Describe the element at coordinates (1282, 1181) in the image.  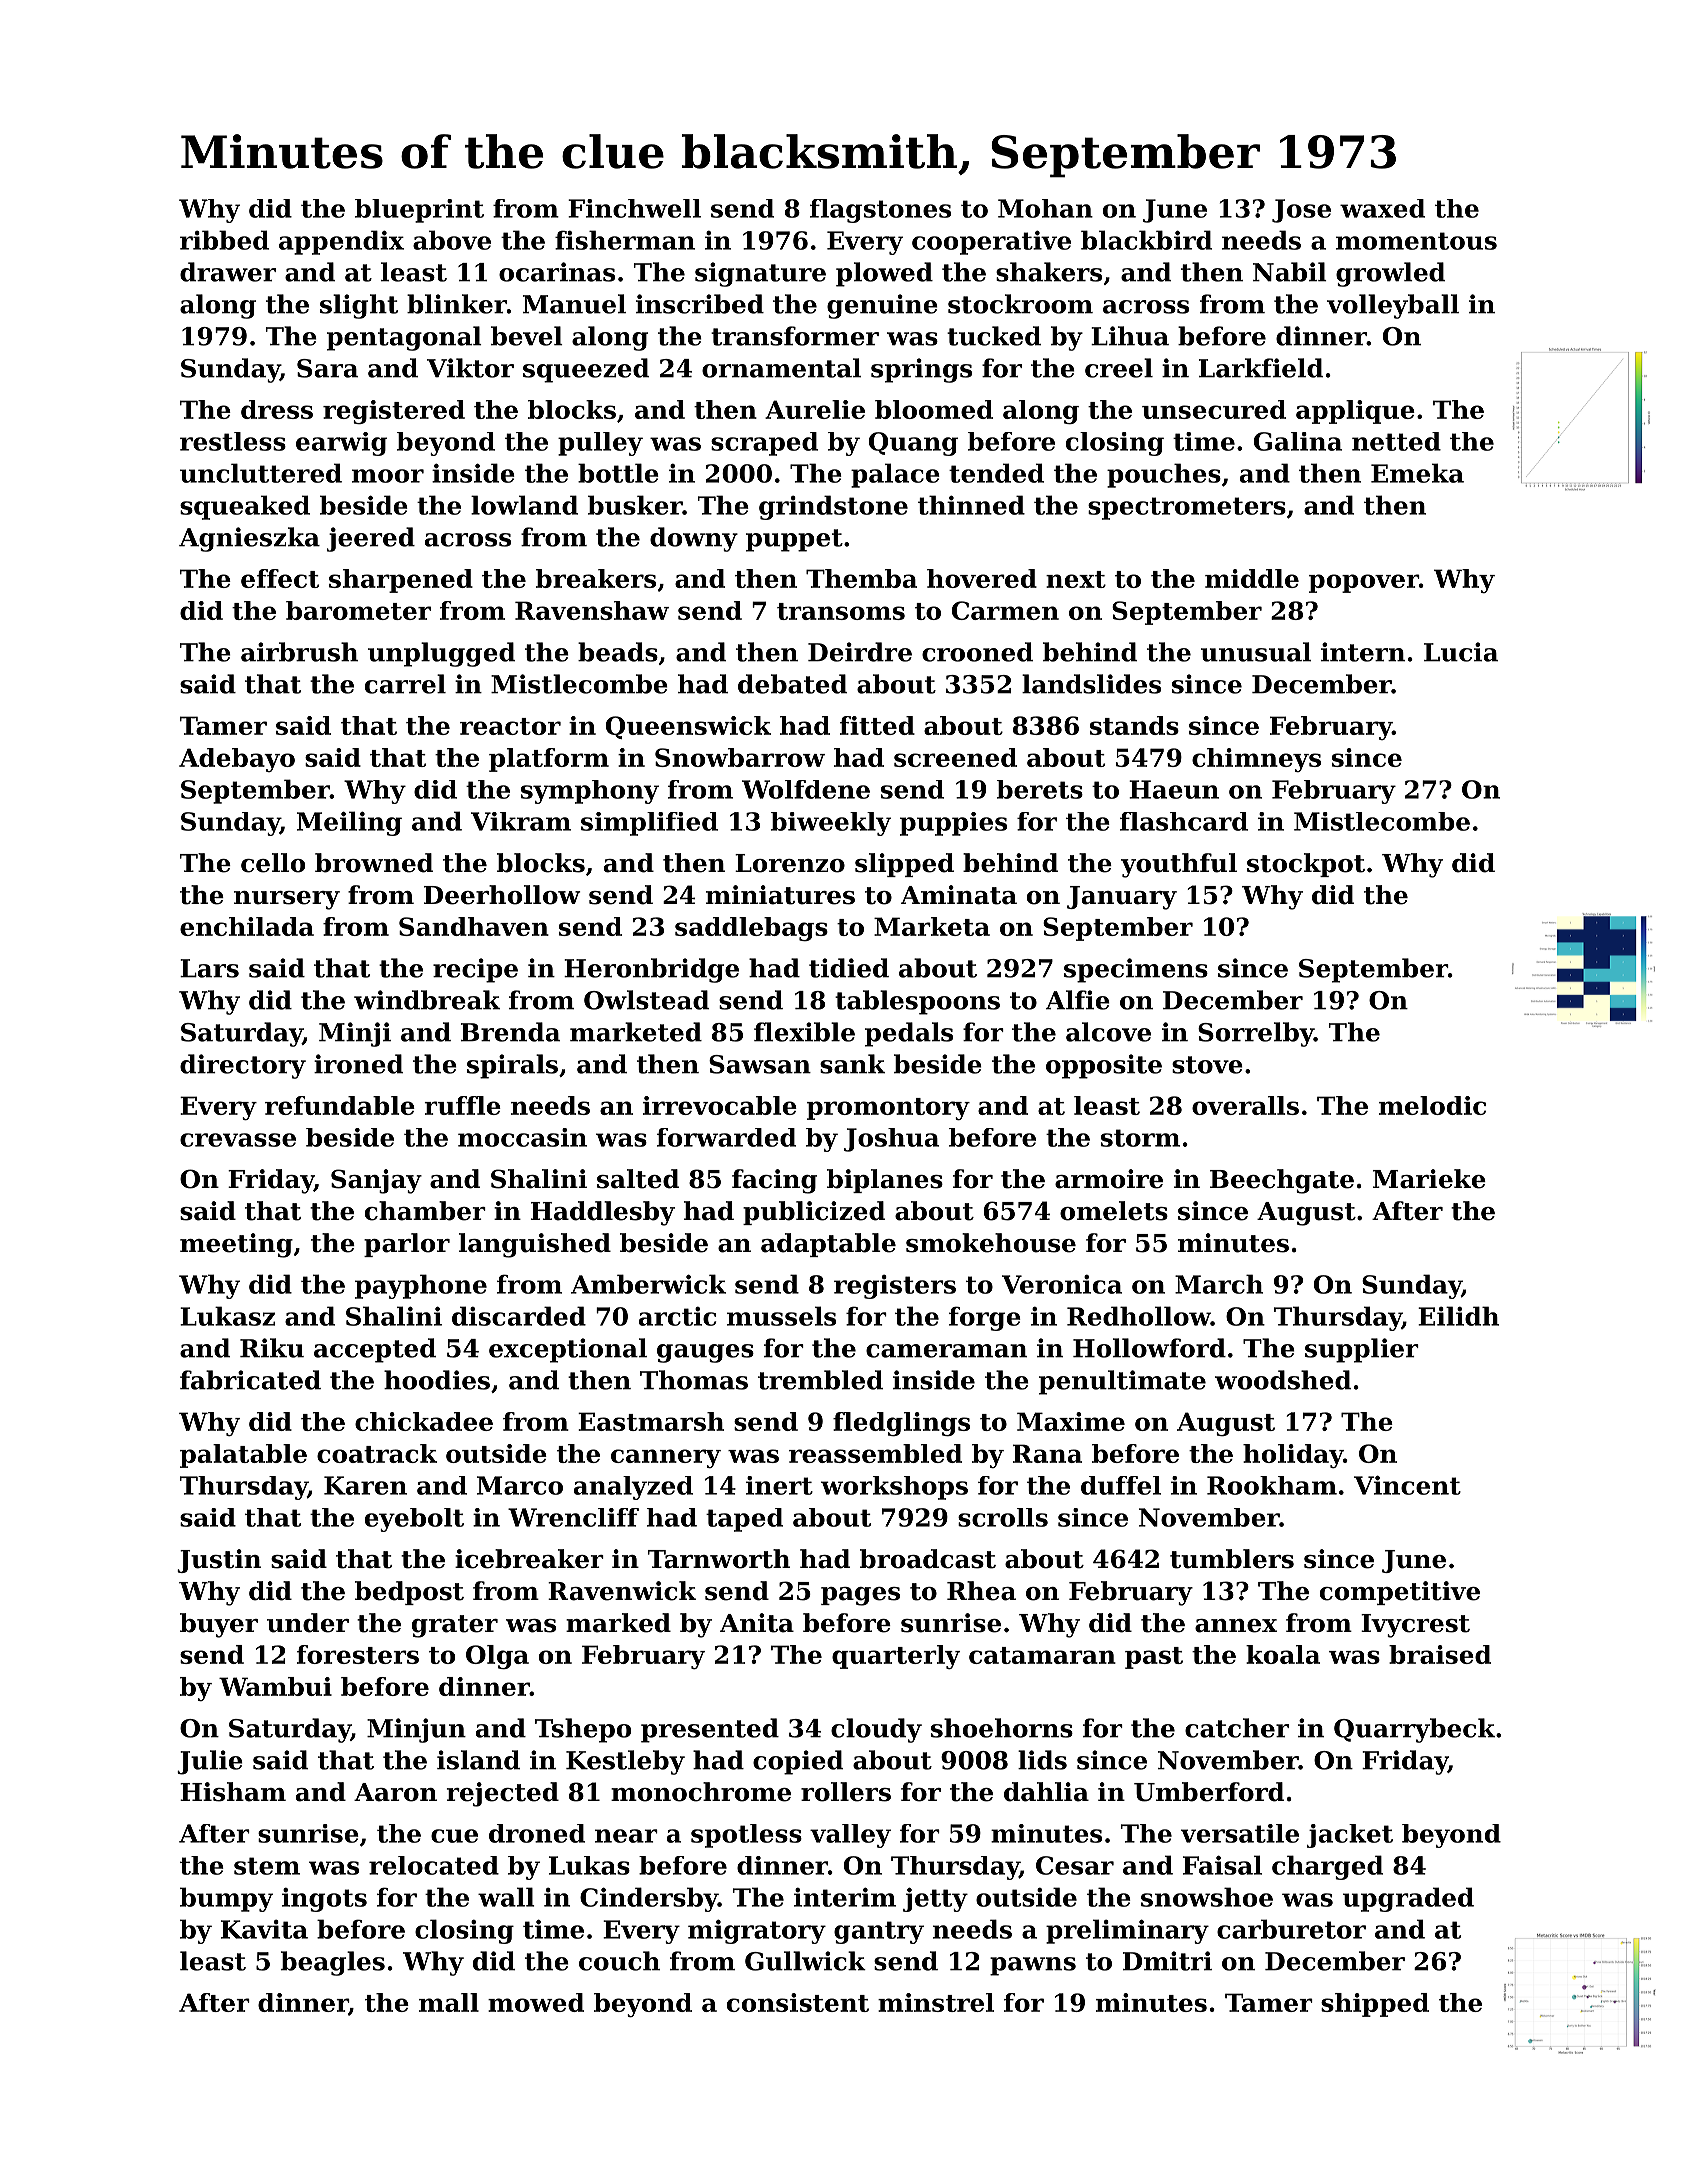
I see `Beechgate` at that location.
